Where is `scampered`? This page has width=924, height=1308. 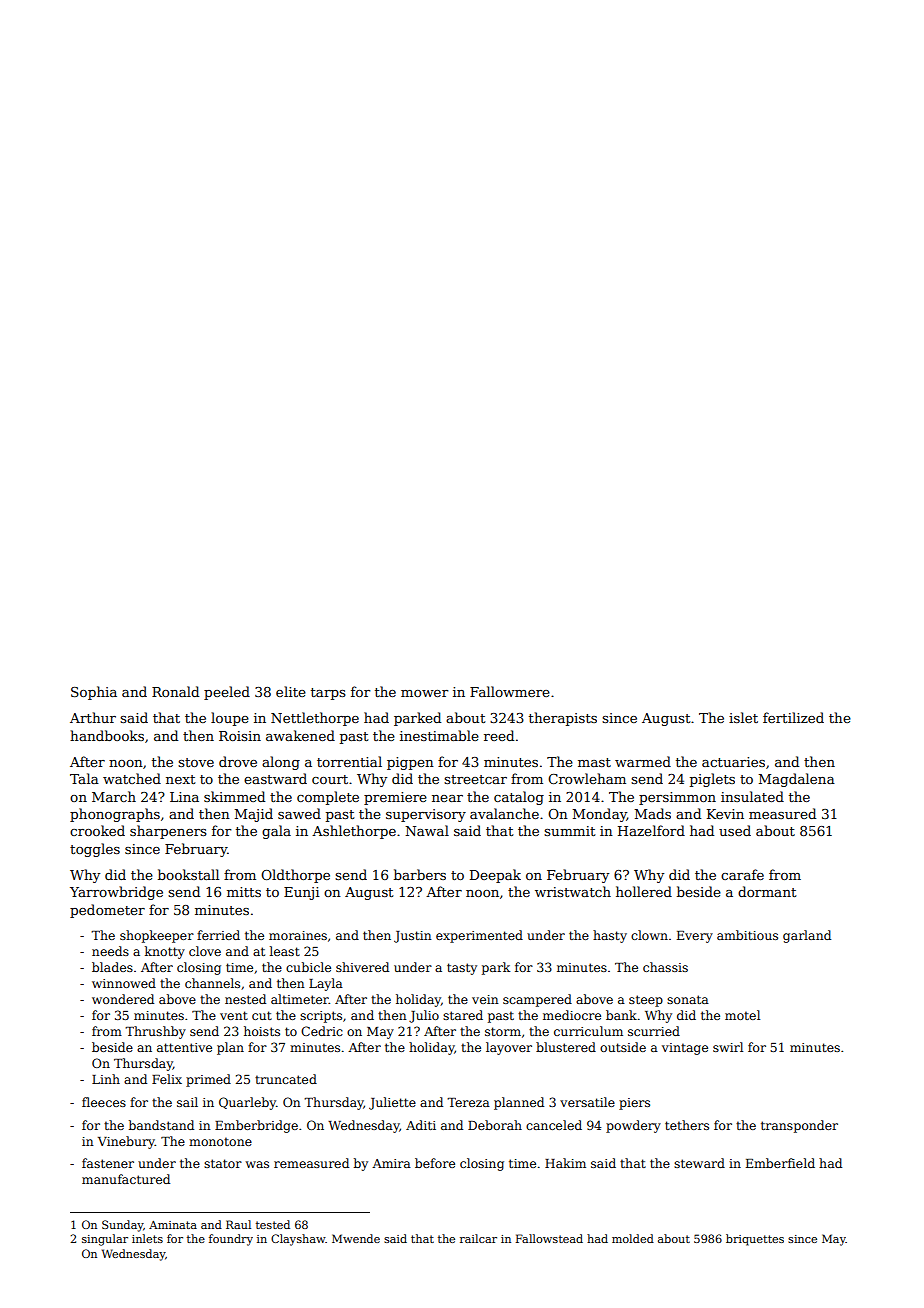 scampered is located at coordinates (537, 1000).
